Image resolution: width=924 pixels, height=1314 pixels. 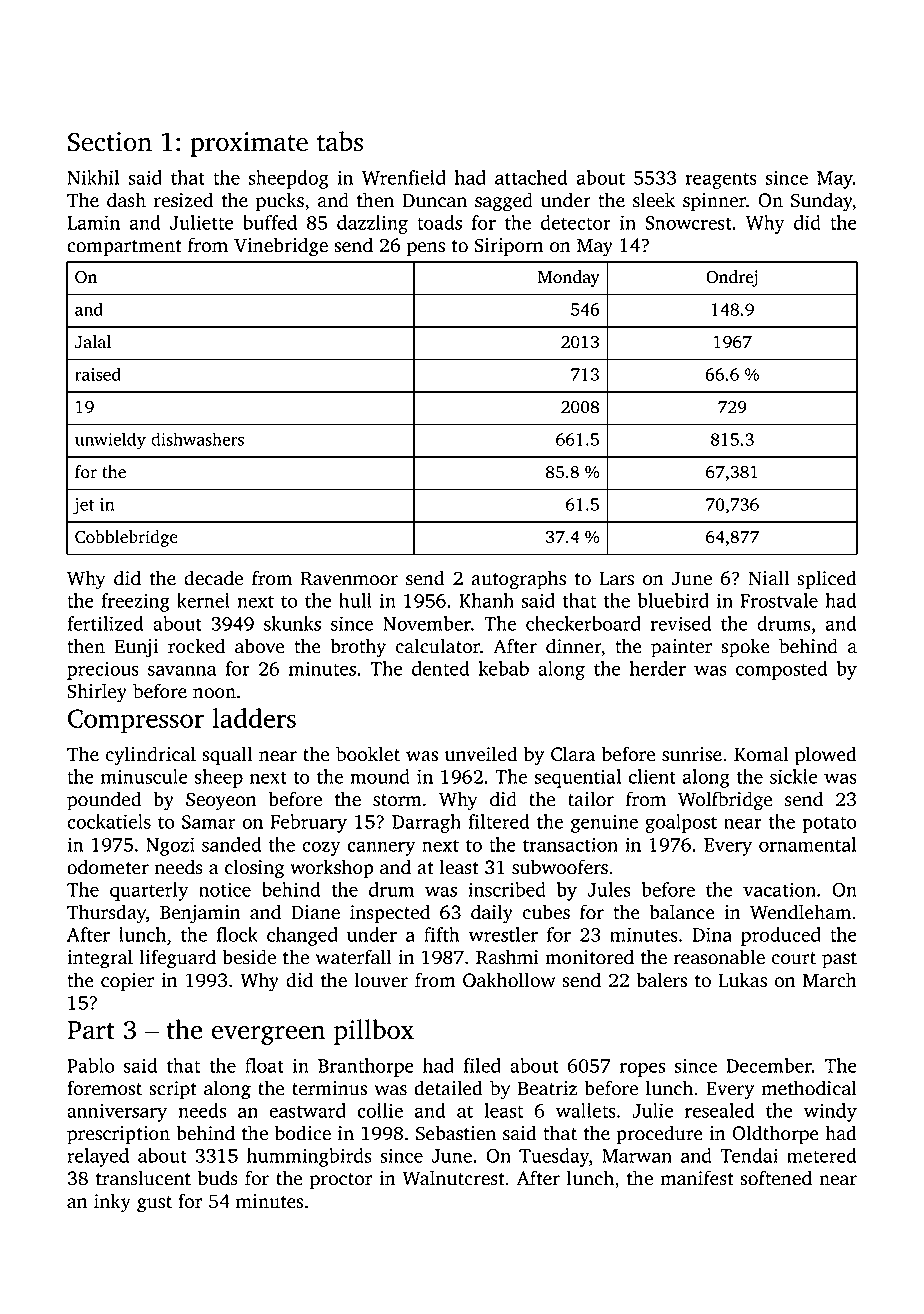 I want to click on gust, so click(x=154, y=1204).
